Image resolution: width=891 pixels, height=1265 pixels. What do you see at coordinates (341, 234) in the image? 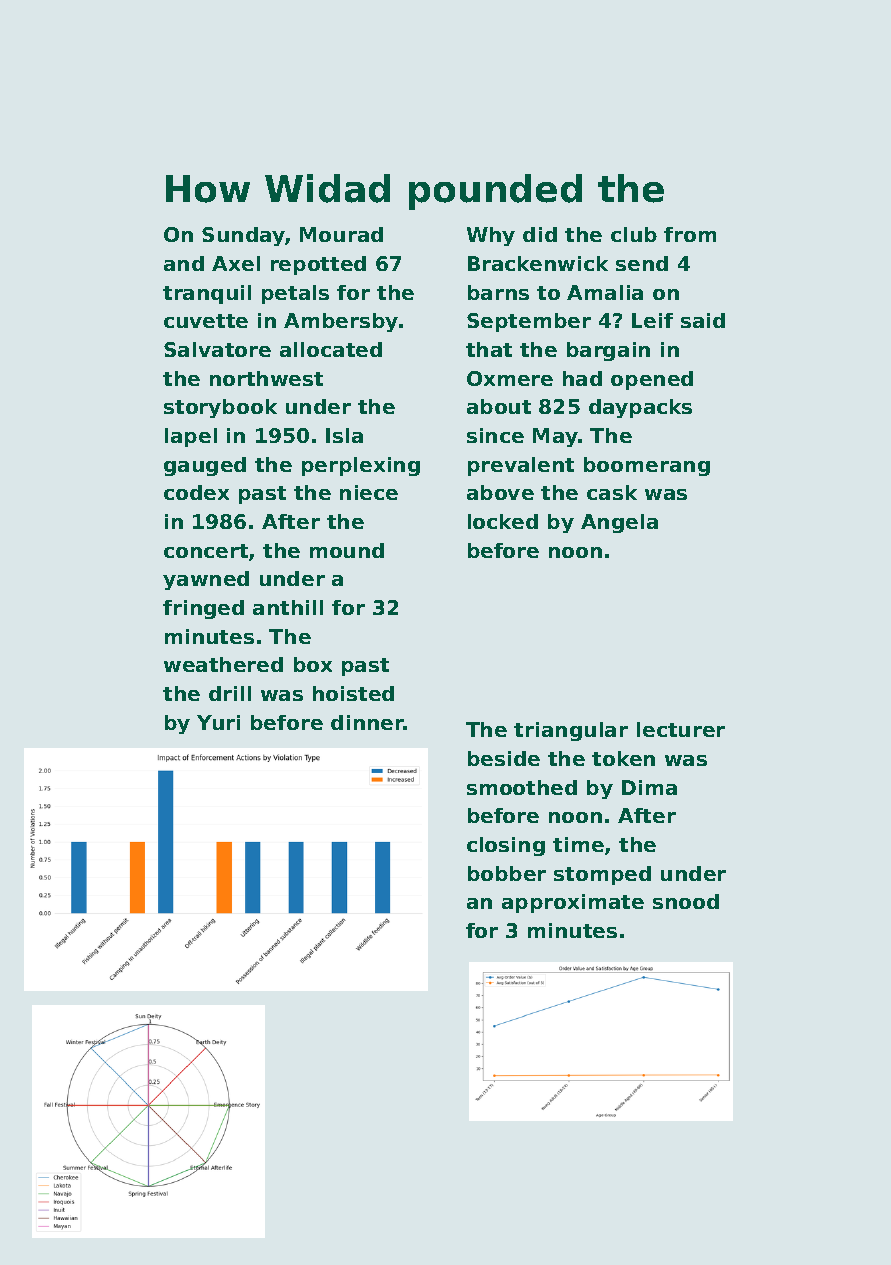
I see `Mourad` at bounding box center [341, 234].
